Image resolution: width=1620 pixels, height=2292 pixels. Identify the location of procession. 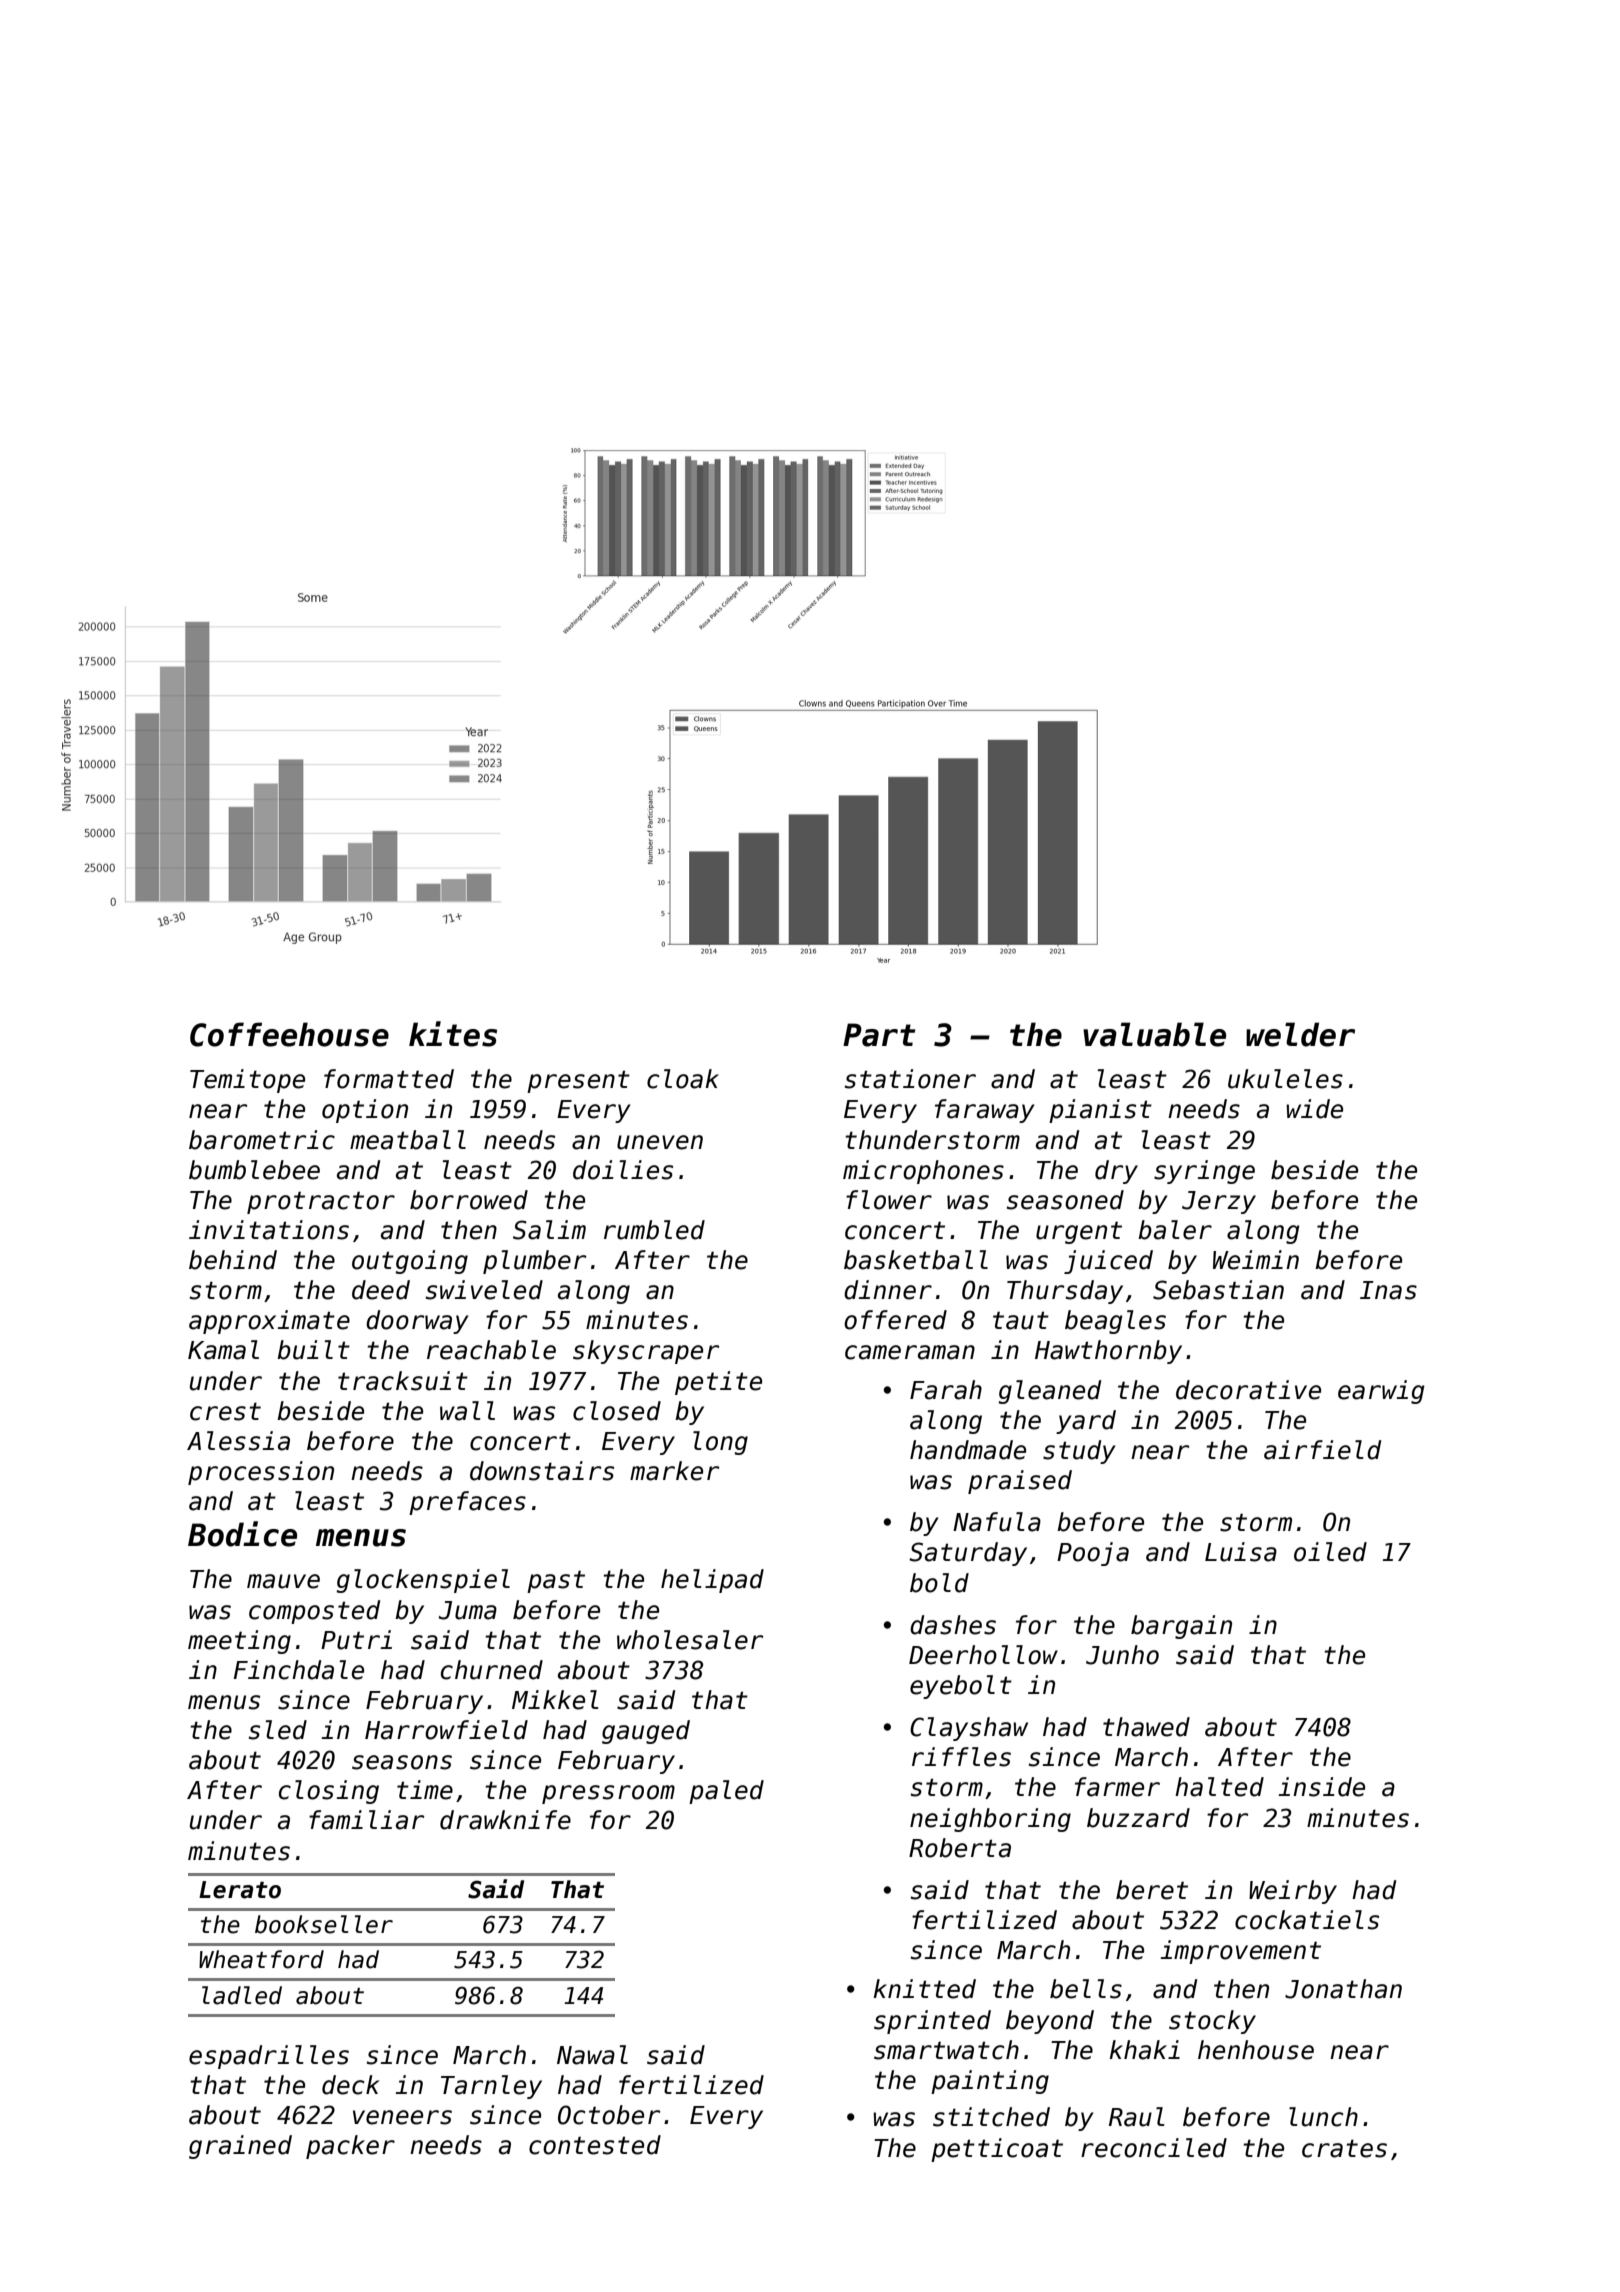
(261, 1473).
